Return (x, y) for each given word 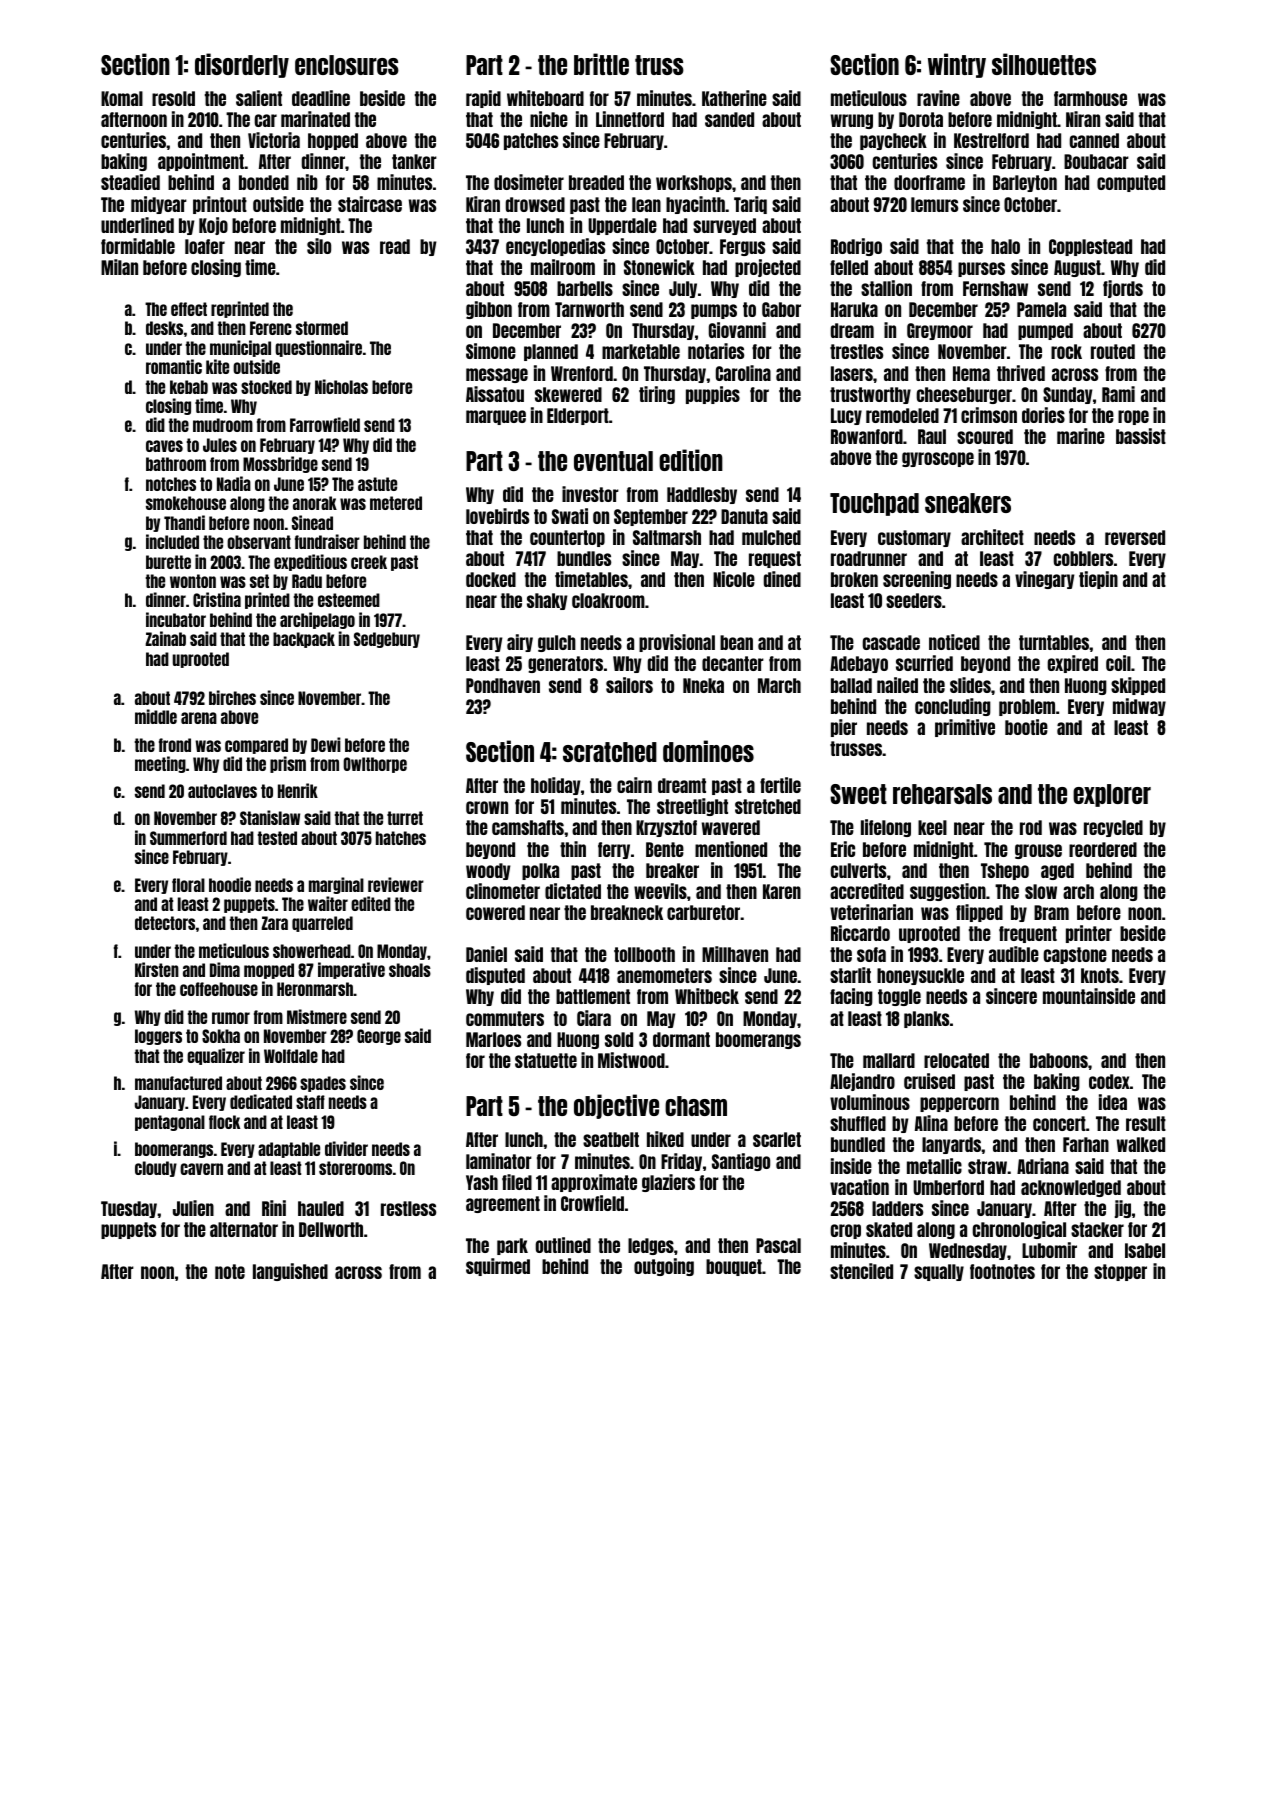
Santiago (741, 1162)
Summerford (188, 838)
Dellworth (331, 1229)
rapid (483, 99)
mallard (889, 1060)
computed (1131, 183)
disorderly (242, 65)
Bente (665, 849)
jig (1123, 1209)
